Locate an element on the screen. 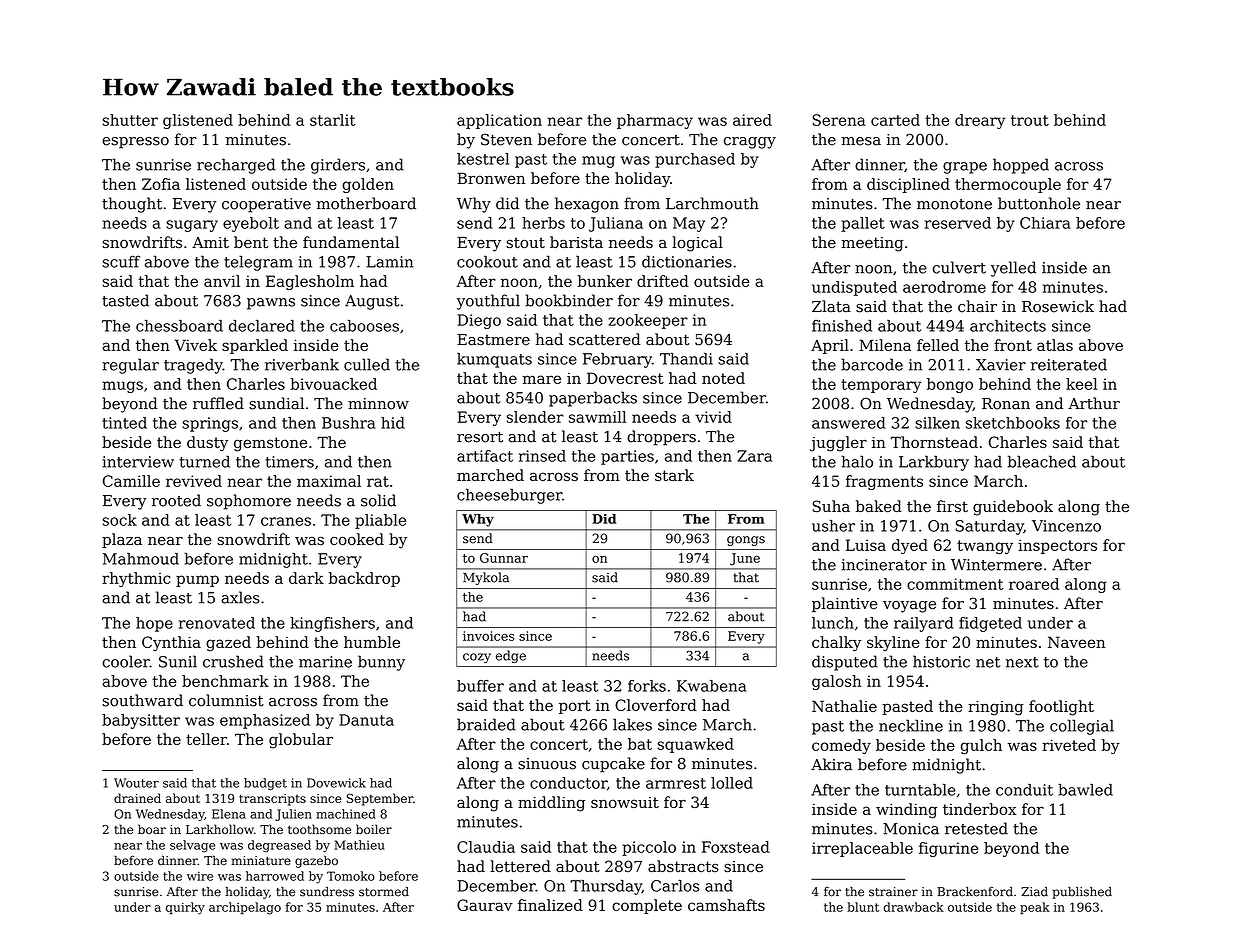  gongs is located at coordinates (746, 541).
